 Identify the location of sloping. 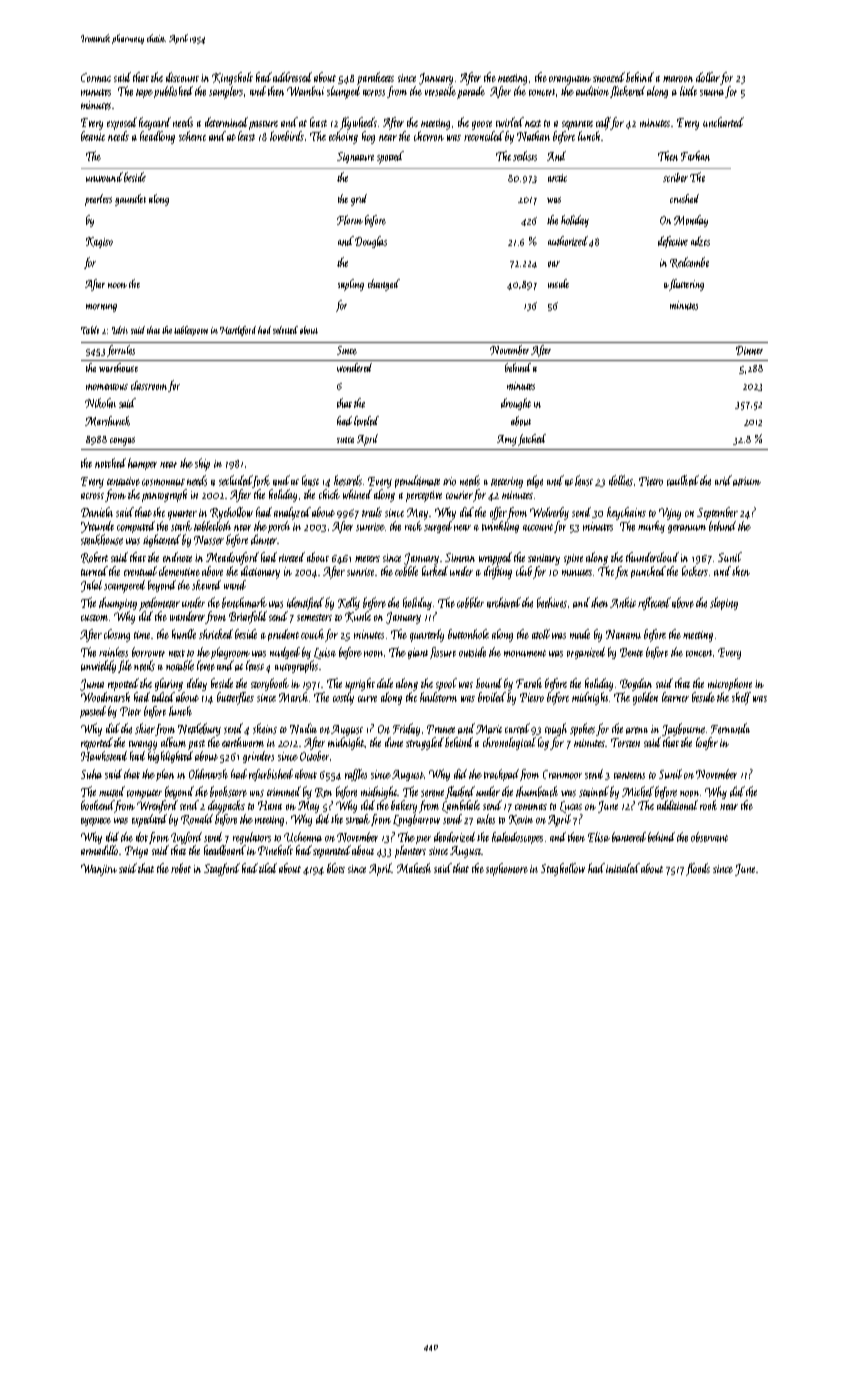
(724, 603).
